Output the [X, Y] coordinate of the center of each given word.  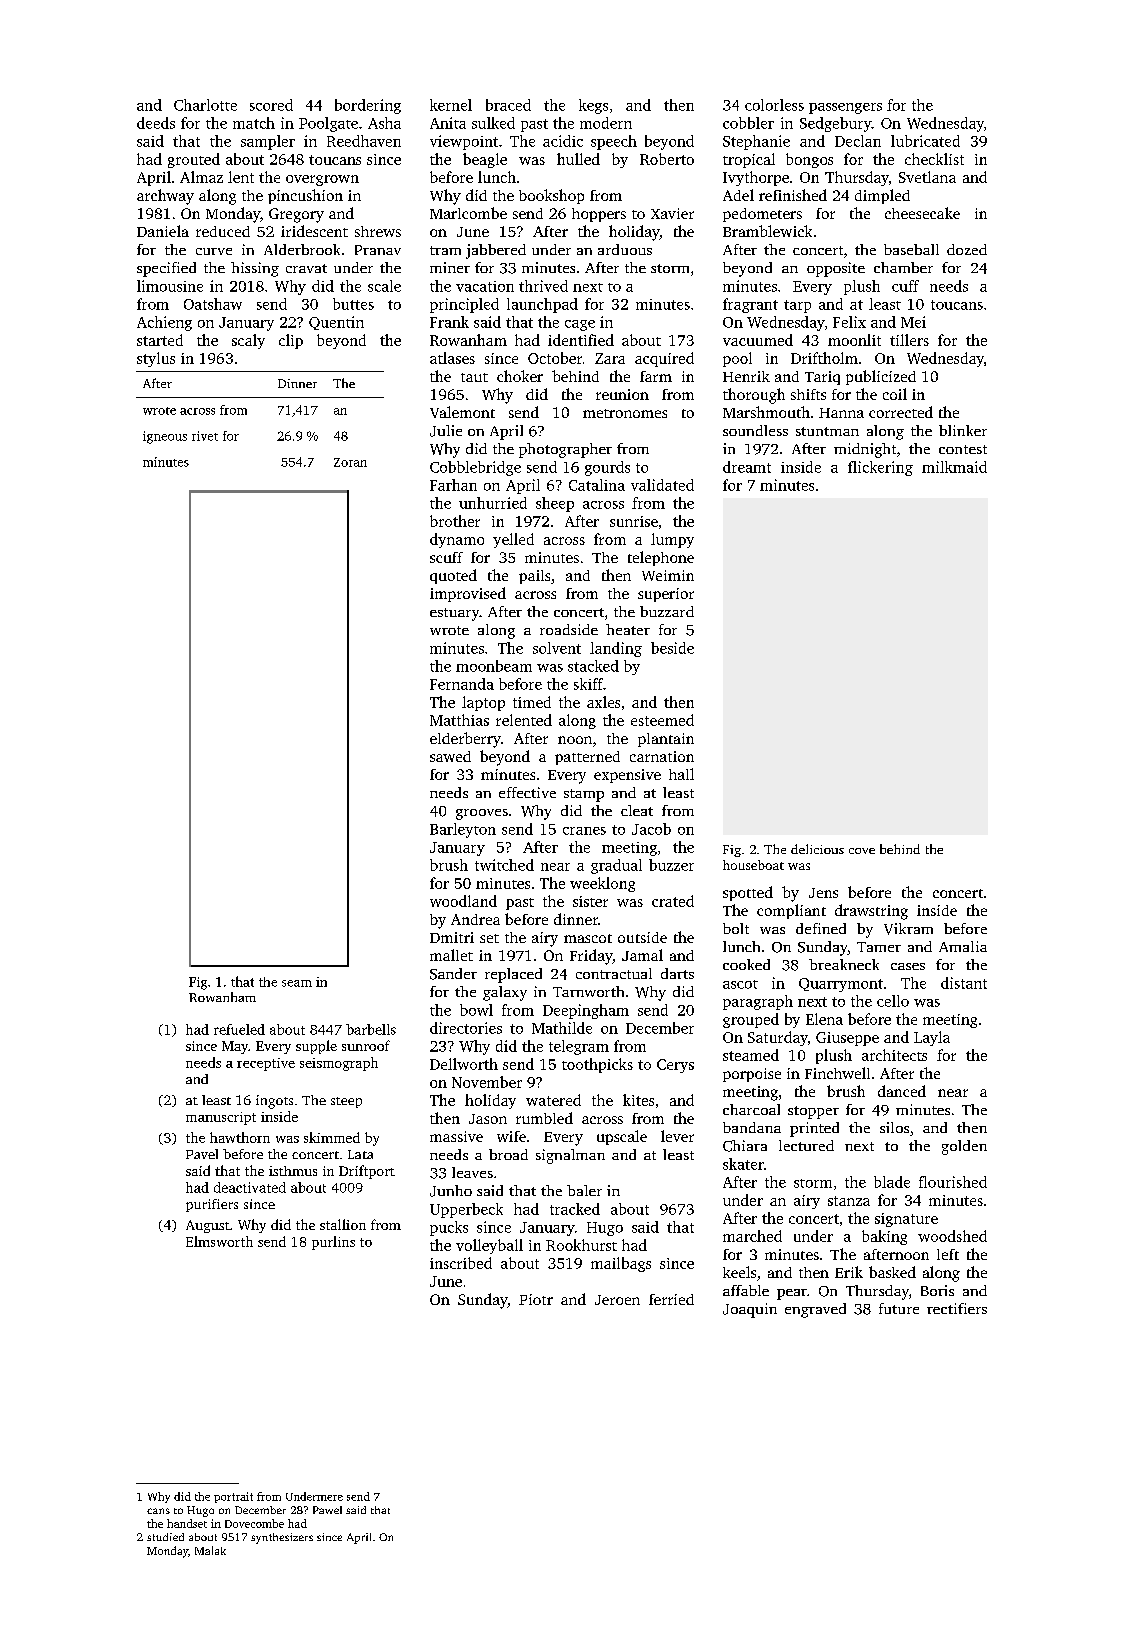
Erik [849, 1272]
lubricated [925, 141]
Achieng [164, 323]
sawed [450, 756]
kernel [451, 105]
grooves [482, 814]
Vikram [908, 929]
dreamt [747, 467]
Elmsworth [219, 1241]
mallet [451, 955]
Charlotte [205, 105]
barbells [371, 1029]
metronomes [625, 413]
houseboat [753, 865]
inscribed [461, 1263]
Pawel [327, 1510]
